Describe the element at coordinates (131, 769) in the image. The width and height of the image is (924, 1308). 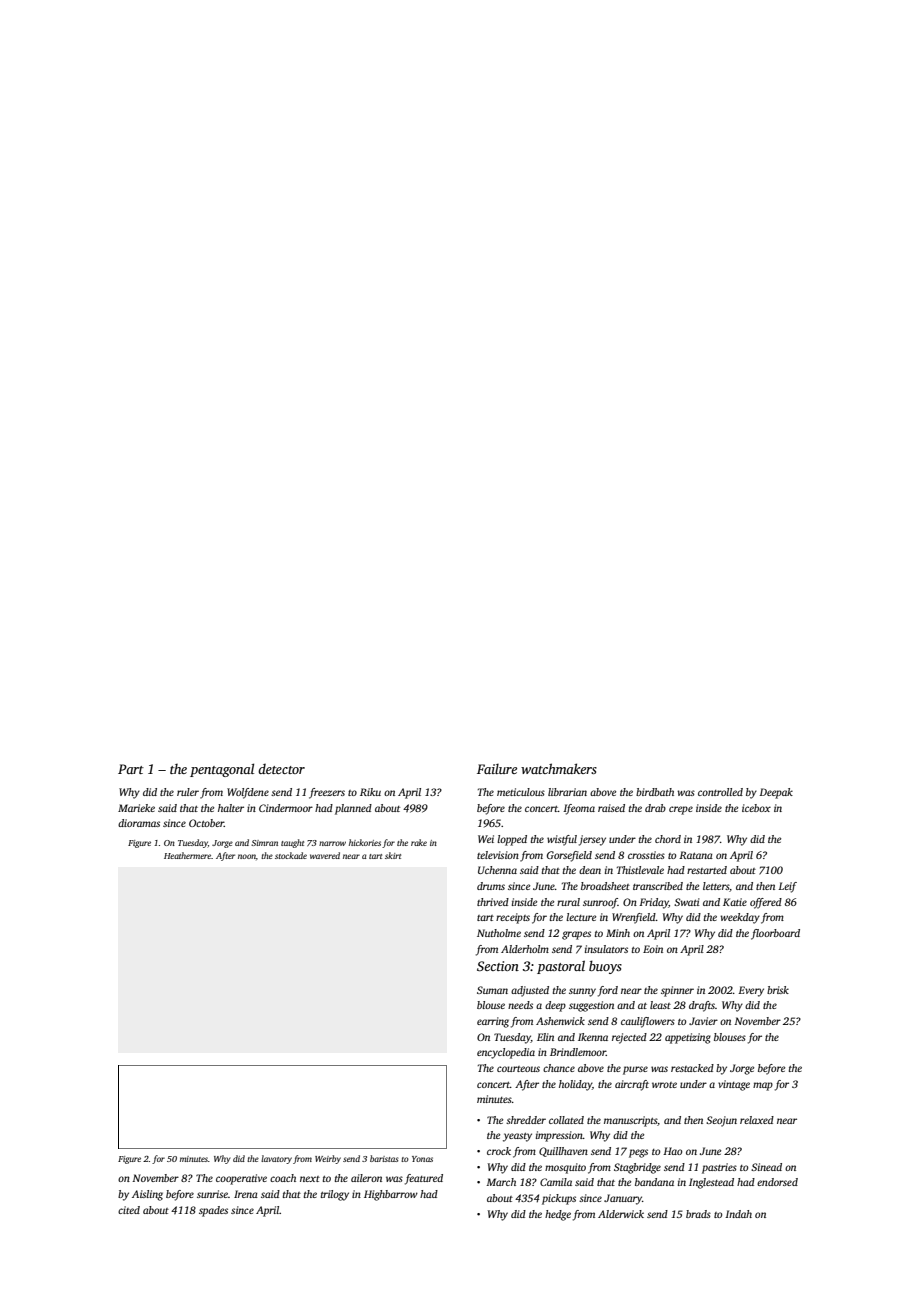
I see `Part` at that location.
